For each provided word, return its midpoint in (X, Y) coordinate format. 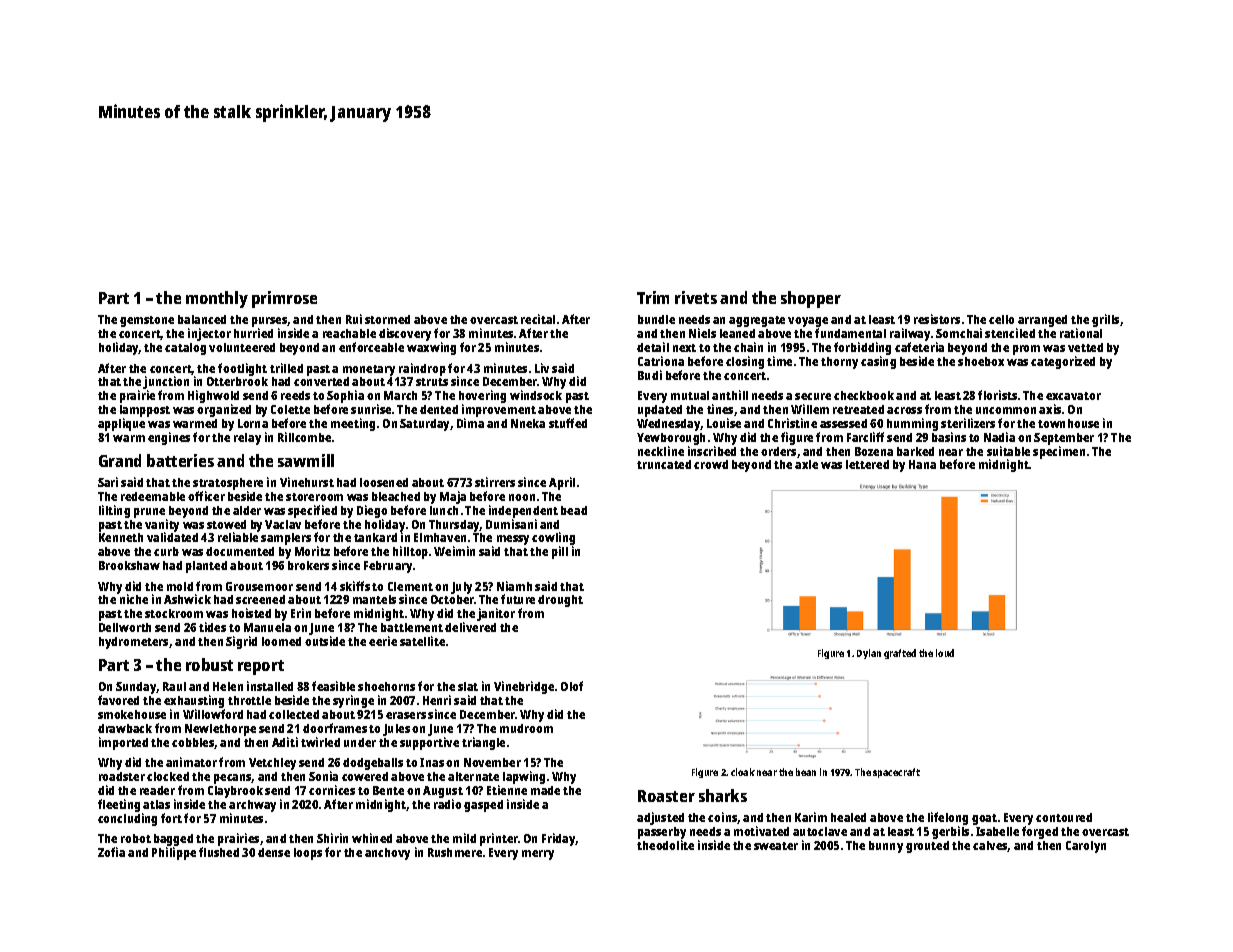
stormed (387, 319)
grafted (900, 654)
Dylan (869, 654)
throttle (249, 700)
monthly (217, 299)
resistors (937, 319)
